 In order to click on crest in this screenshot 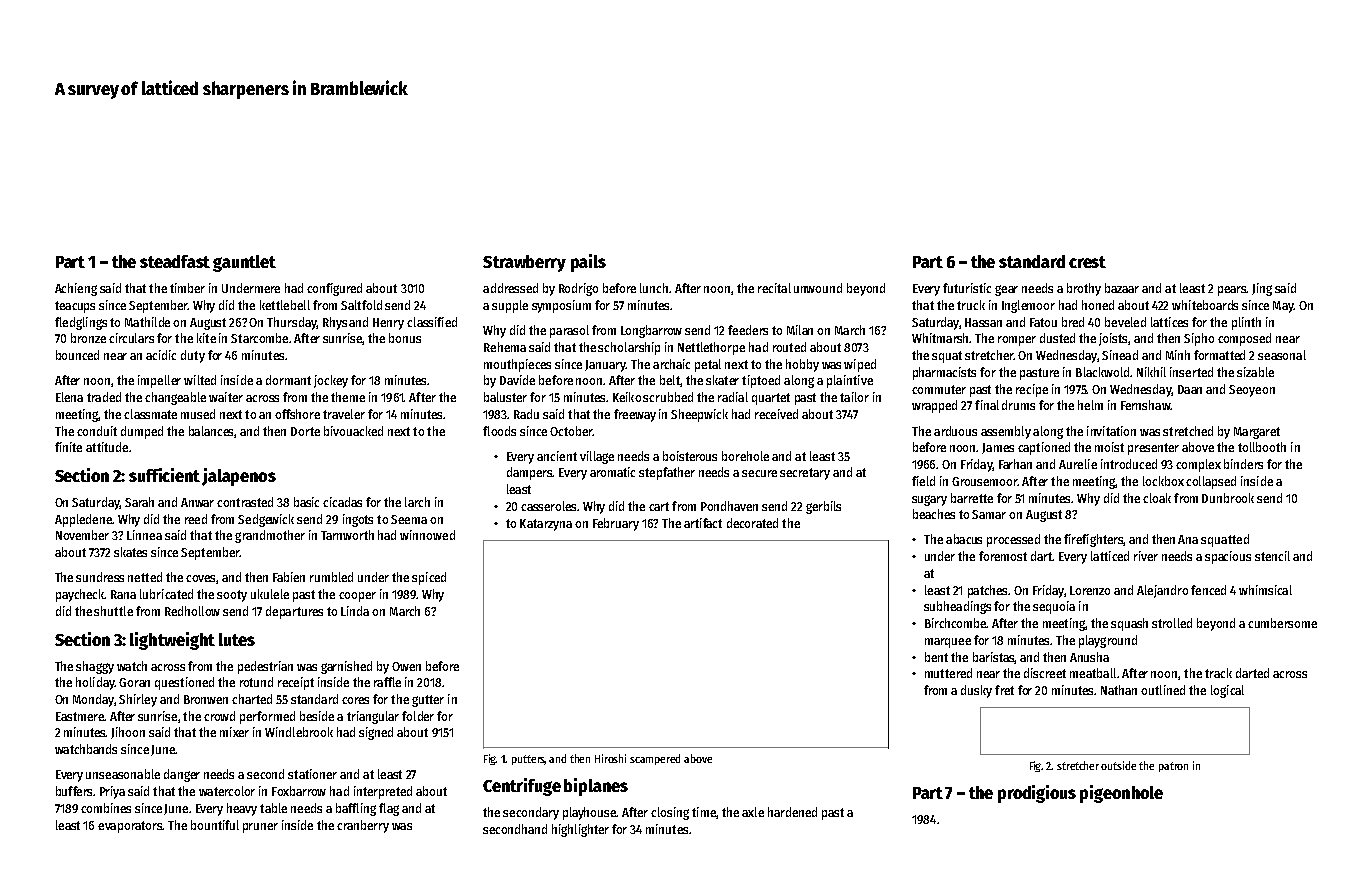, I will do `click(1087, 262)`.
